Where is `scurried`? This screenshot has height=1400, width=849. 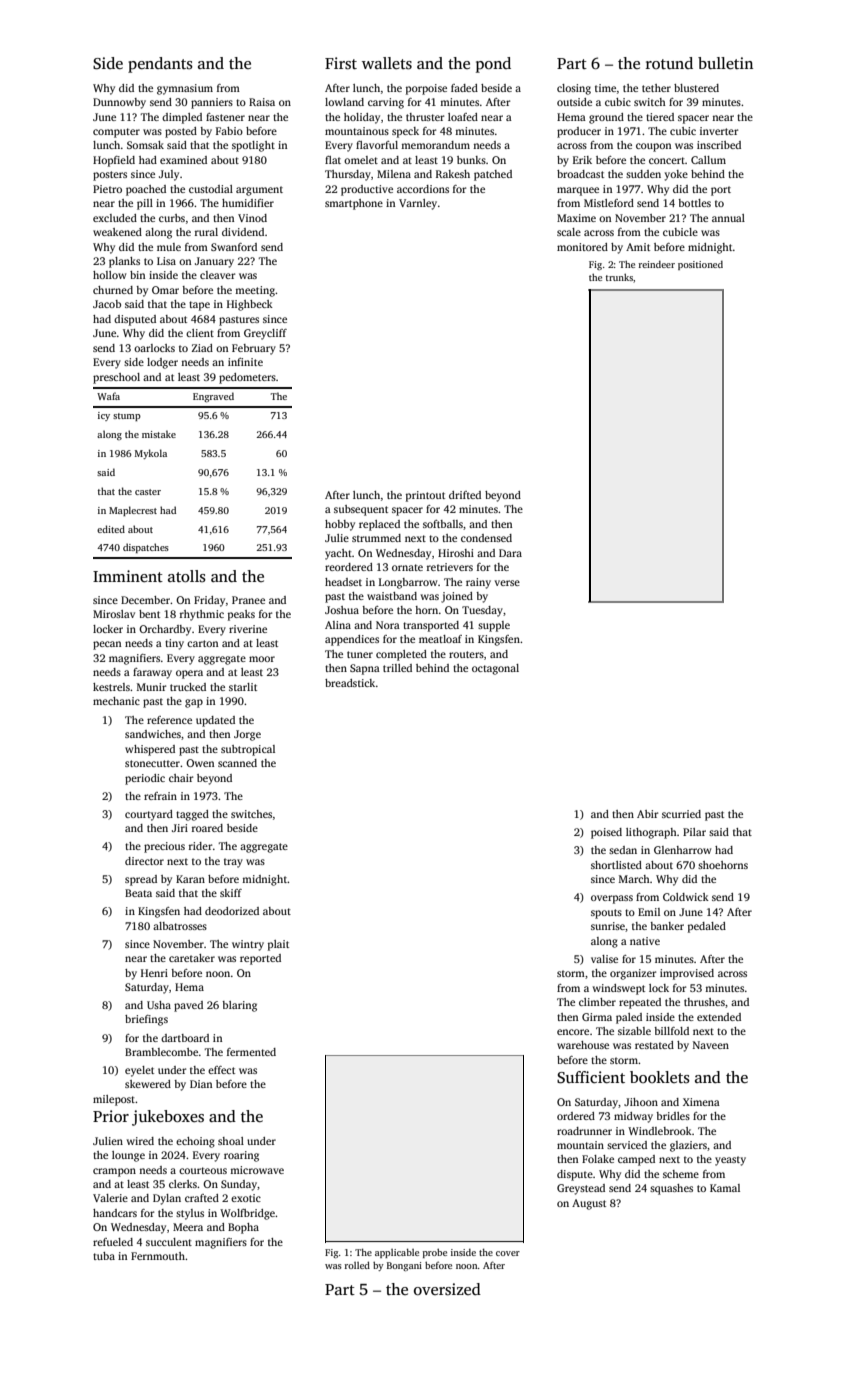 scurried is located at coordinates (681, 814).
